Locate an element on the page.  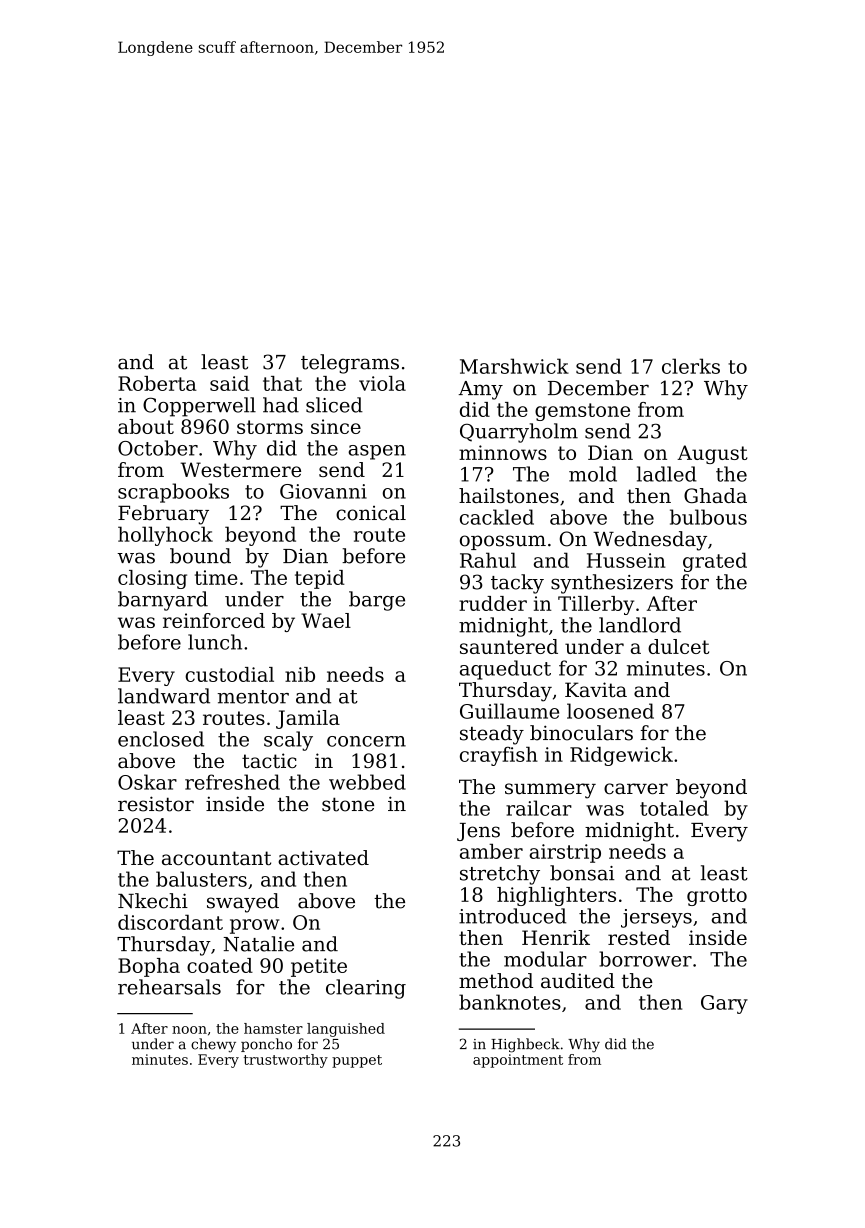
chewy is located at coordinates (213, 1045).
